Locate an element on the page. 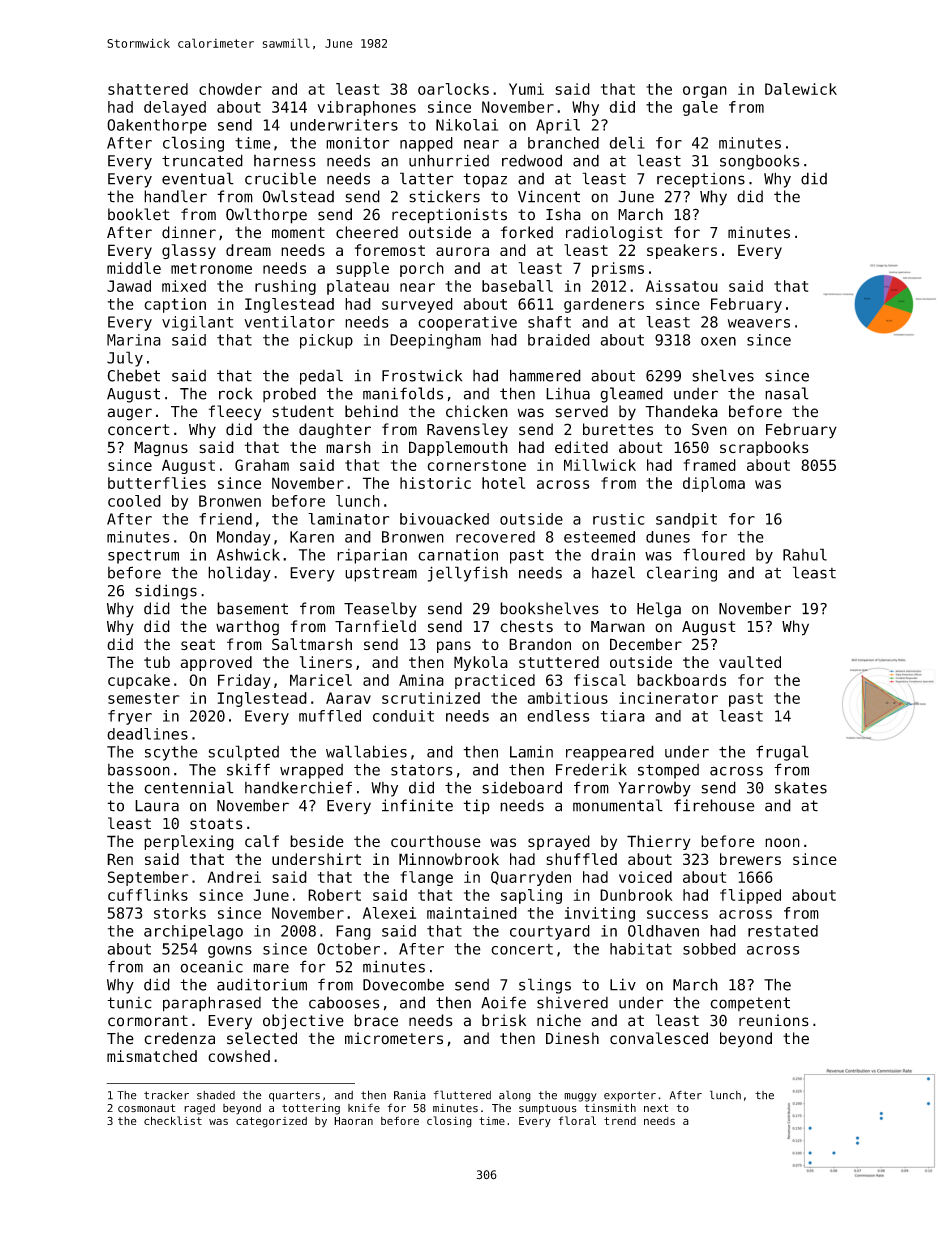 This page has width=952, height=1233. forked is located at coordinates (527, 232).
